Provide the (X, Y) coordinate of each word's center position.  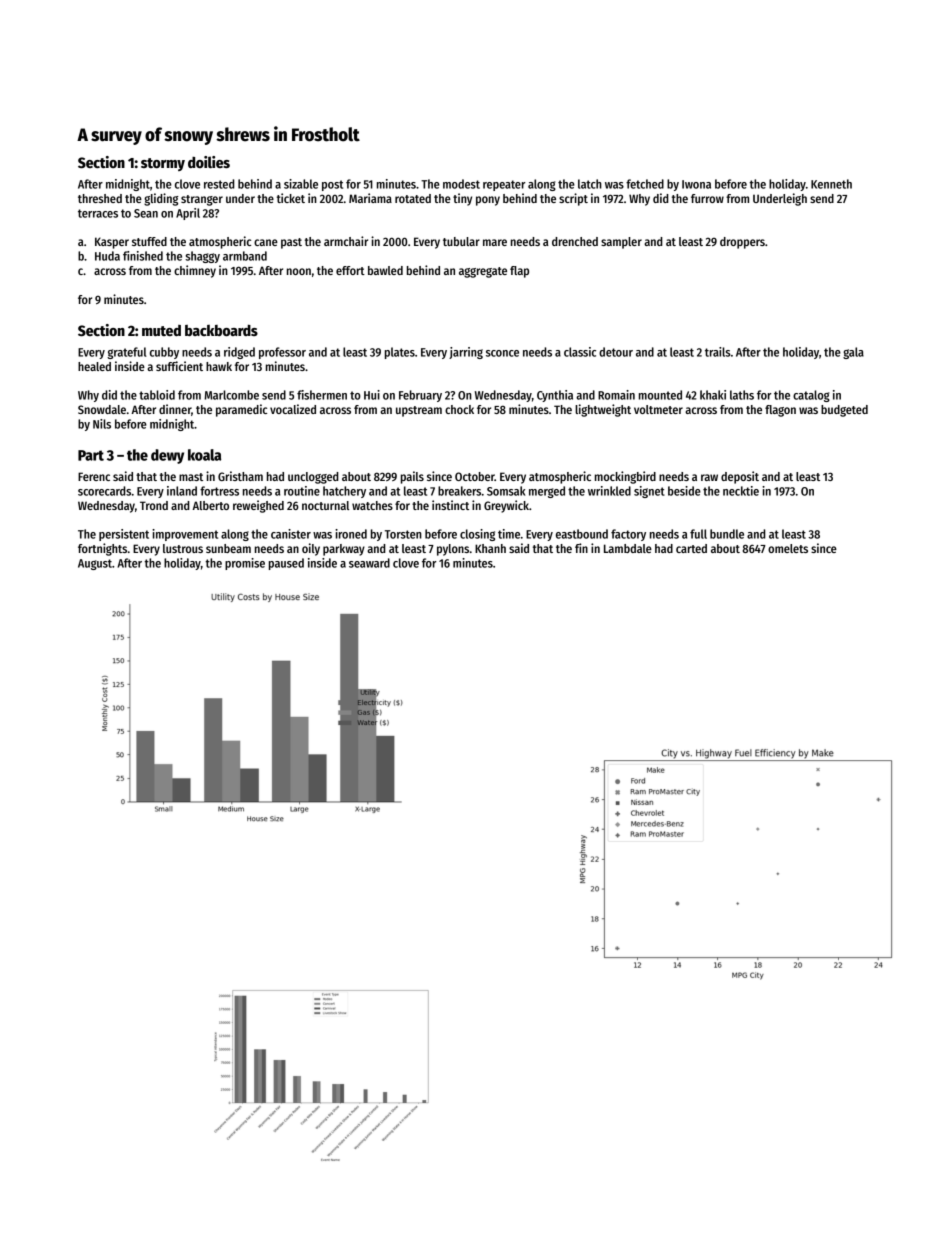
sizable (301, 184)
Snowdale (102, 409)
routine (302, 491)
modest (461, 184)
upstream (419, 411)
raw (709, 477)
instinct (450, 505)
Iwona (696, 184)
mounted (660, 395)
